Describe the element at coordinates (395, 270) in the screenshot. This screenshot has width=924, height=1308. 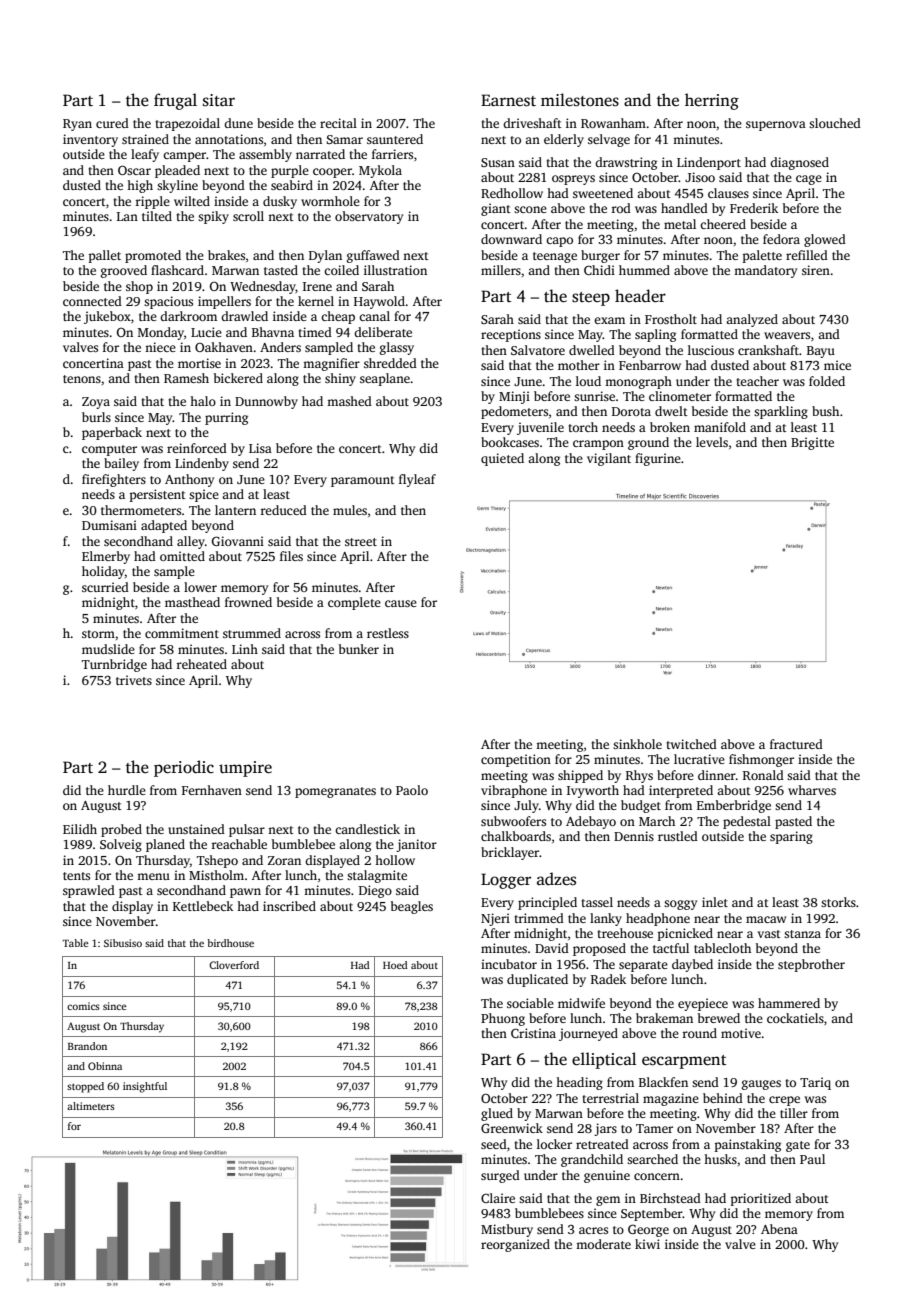
I see `illustration` at that location.
